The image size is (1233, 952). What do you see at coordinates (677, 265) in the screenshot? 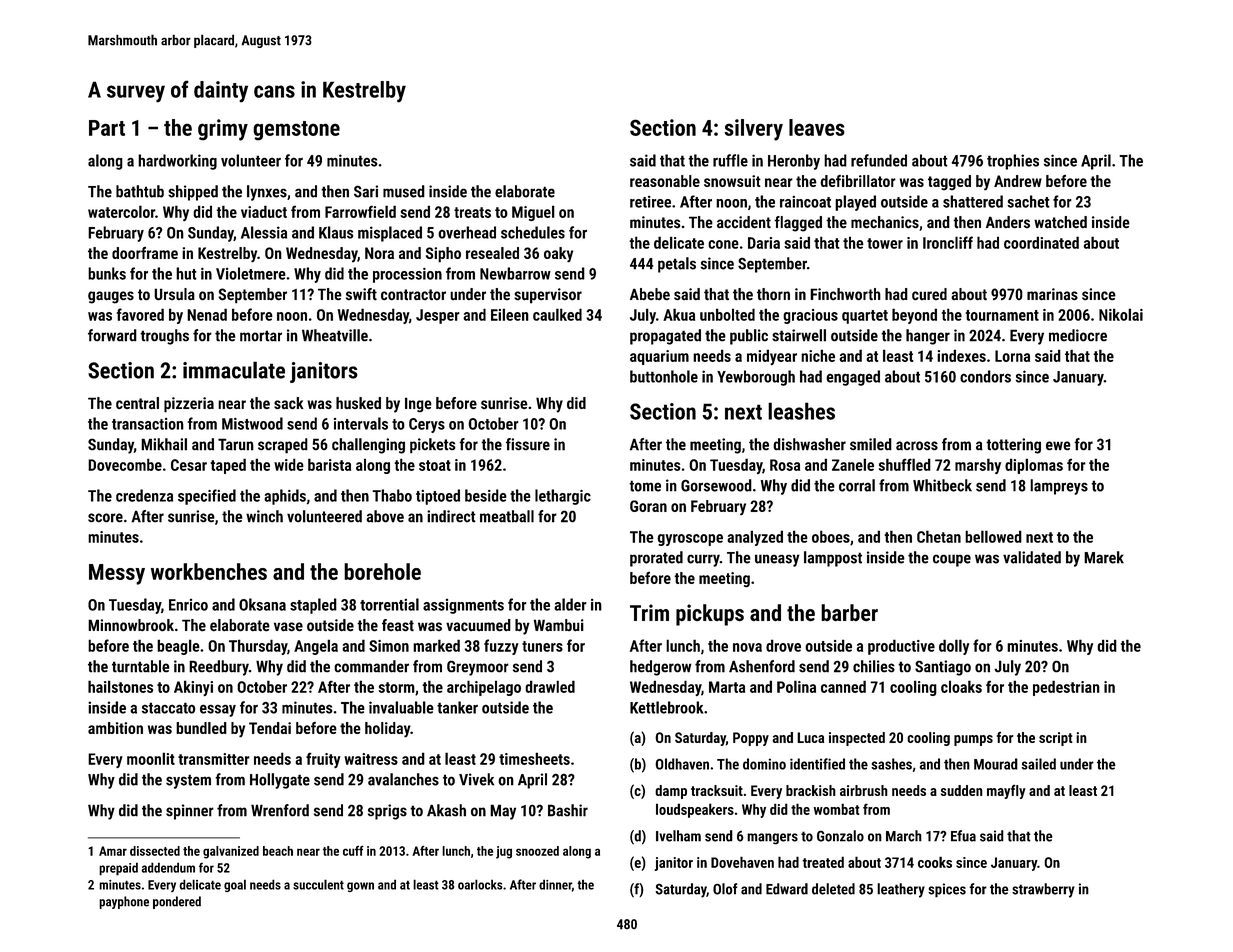
I see `petals` at bounding box center [677, 265].
